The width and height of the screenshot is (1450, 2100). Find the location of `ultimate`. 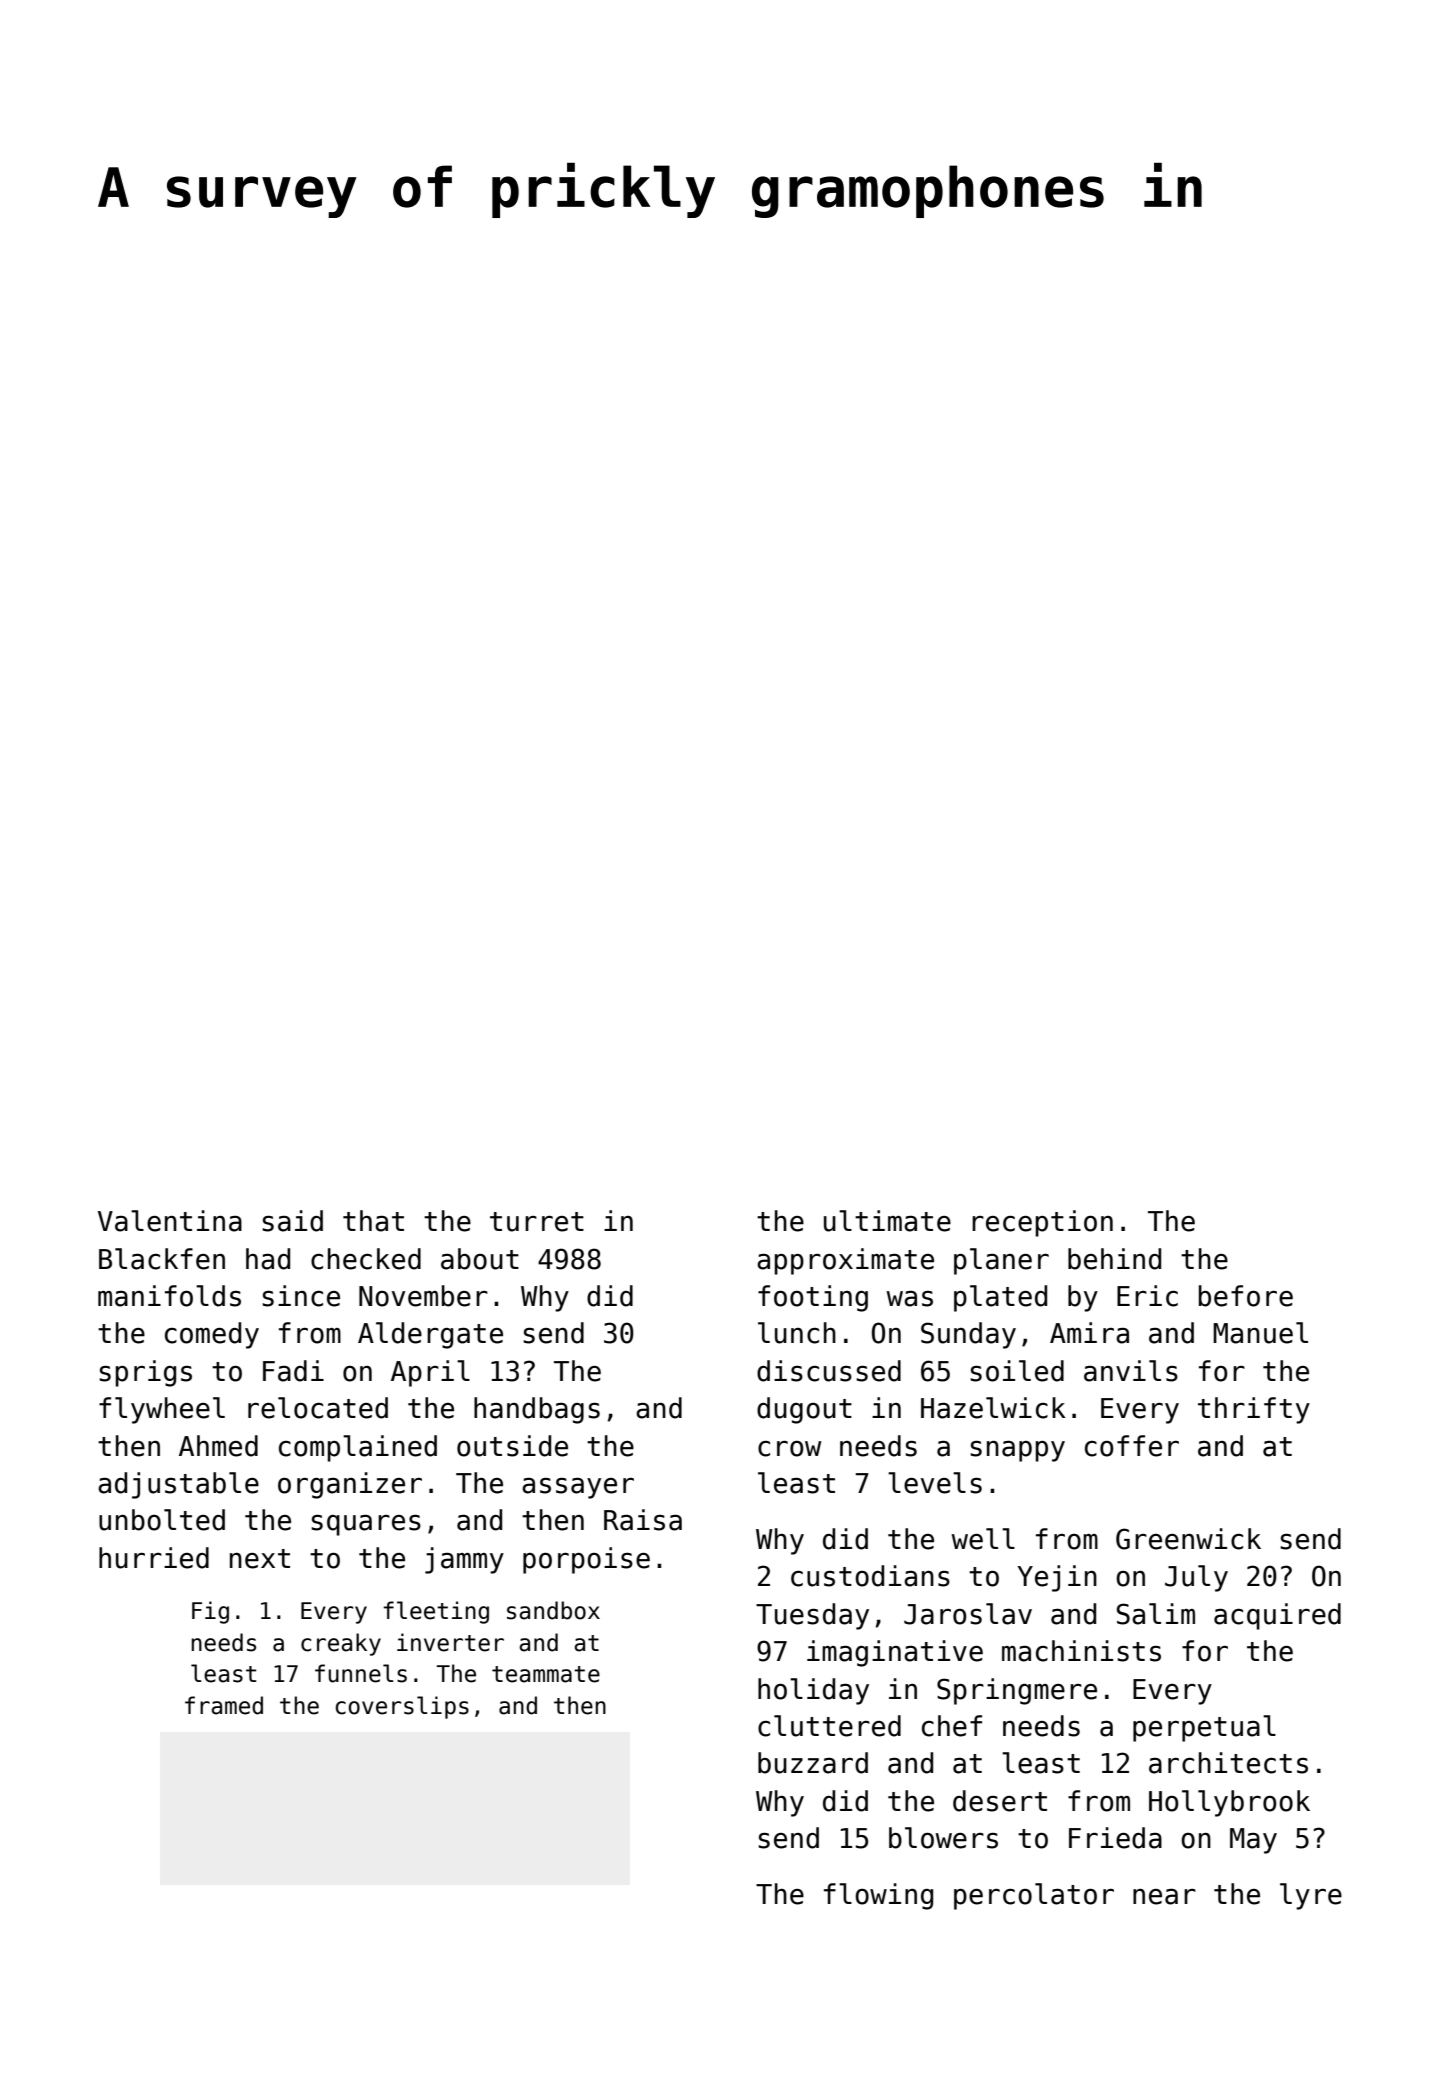

ultimate is located at coordinates (887, 1221).
